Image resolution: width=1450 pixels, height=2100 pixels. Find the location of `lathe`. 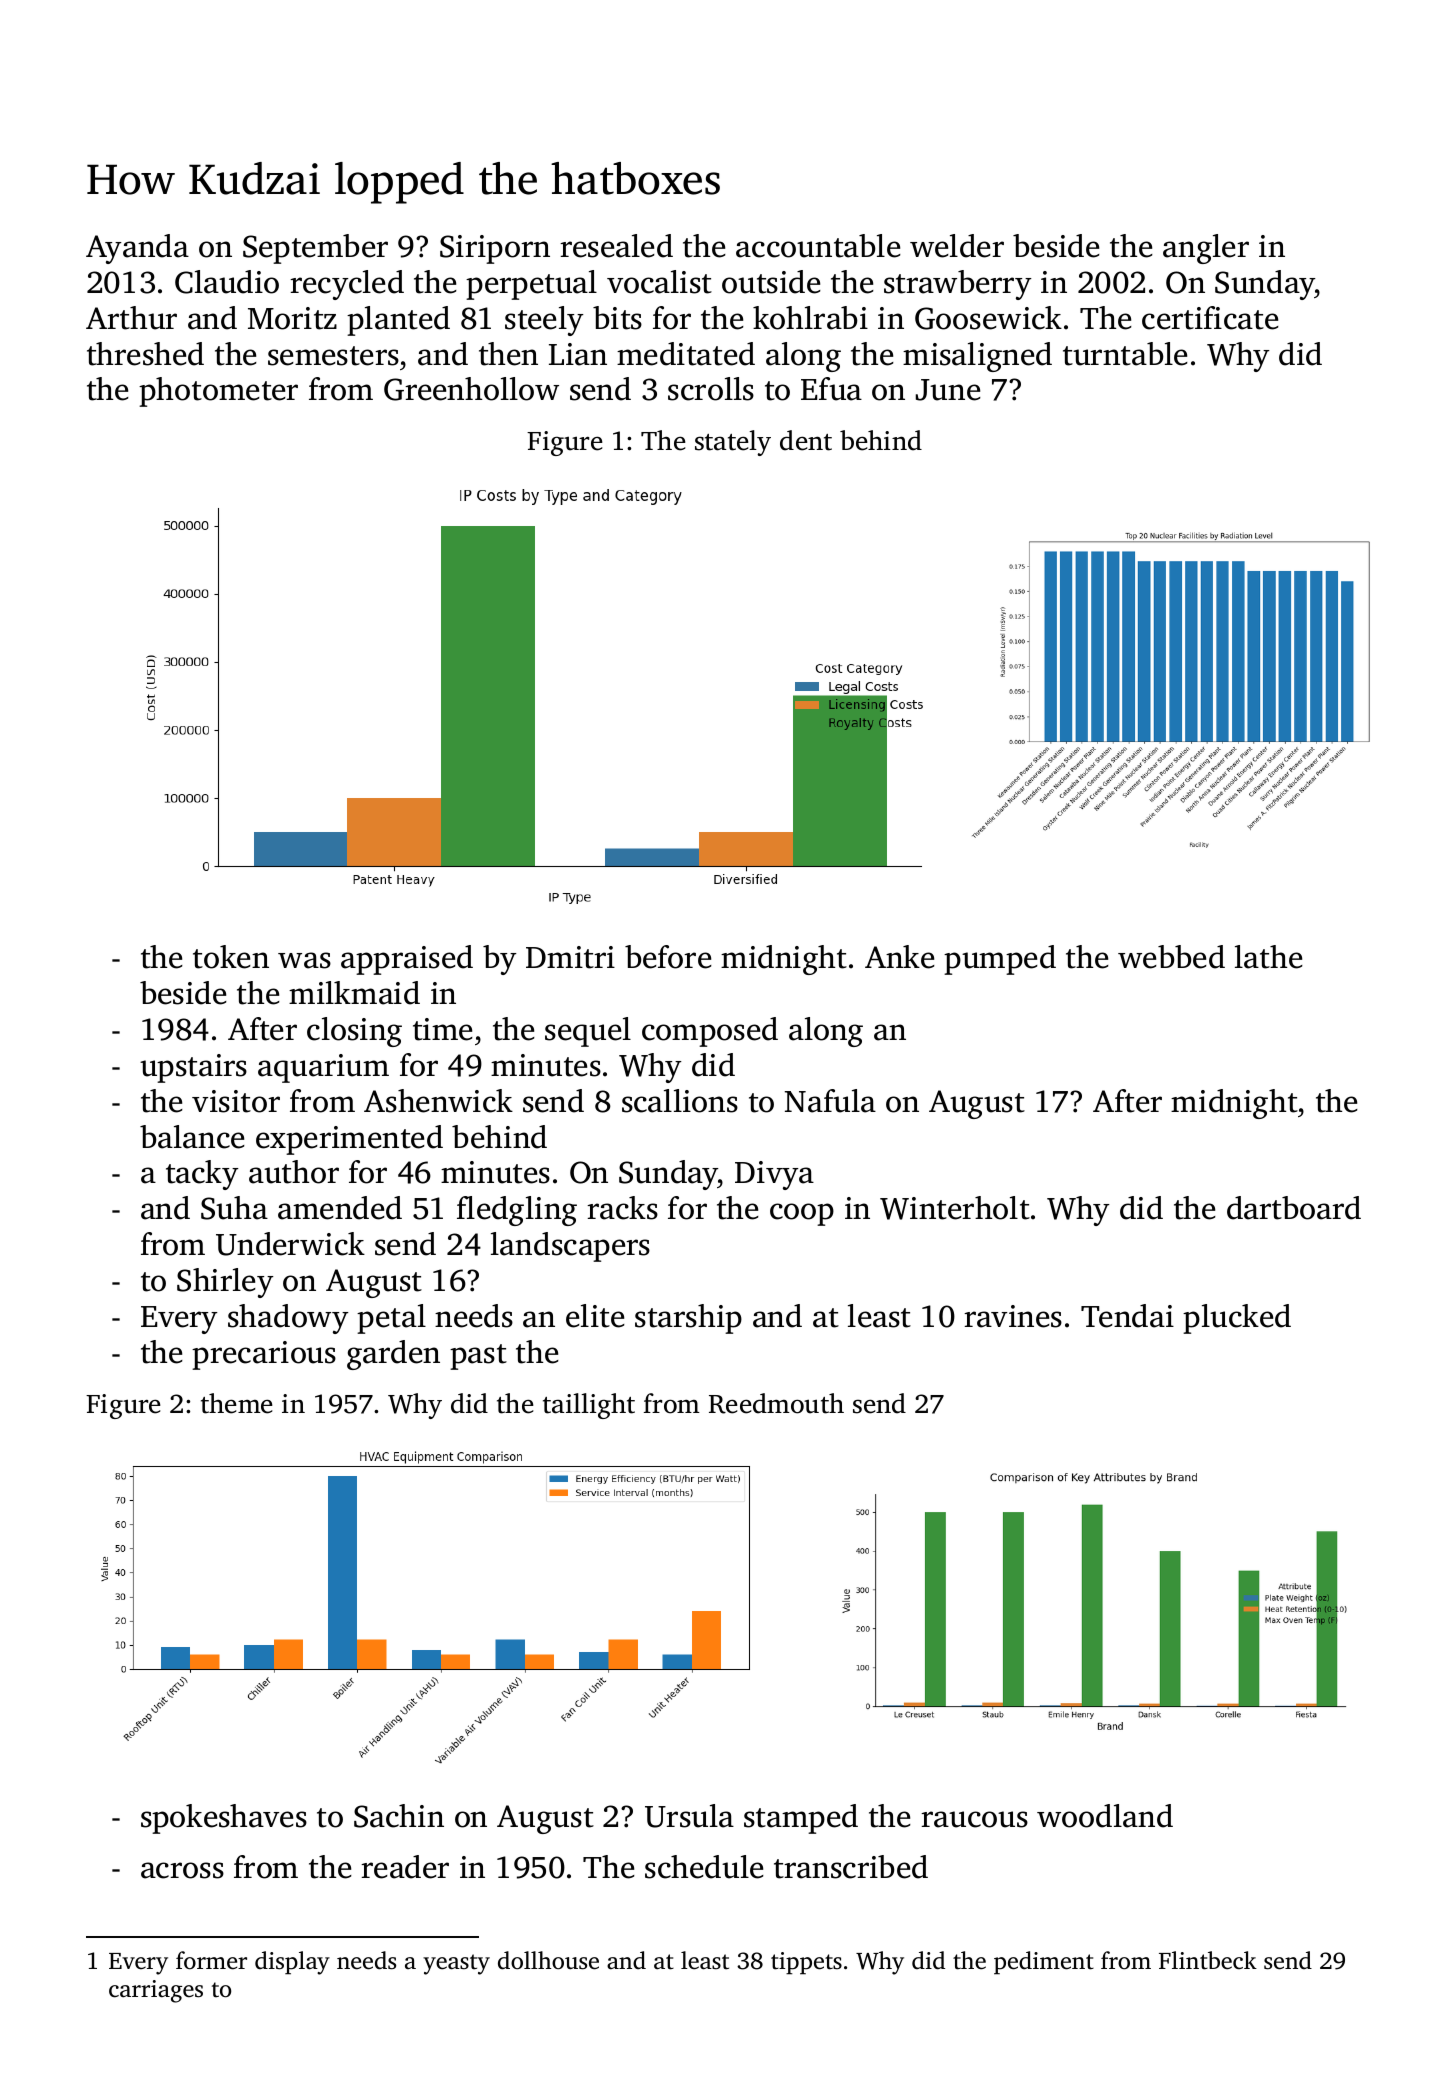

lathe is located at coordinates (1269, 957).
